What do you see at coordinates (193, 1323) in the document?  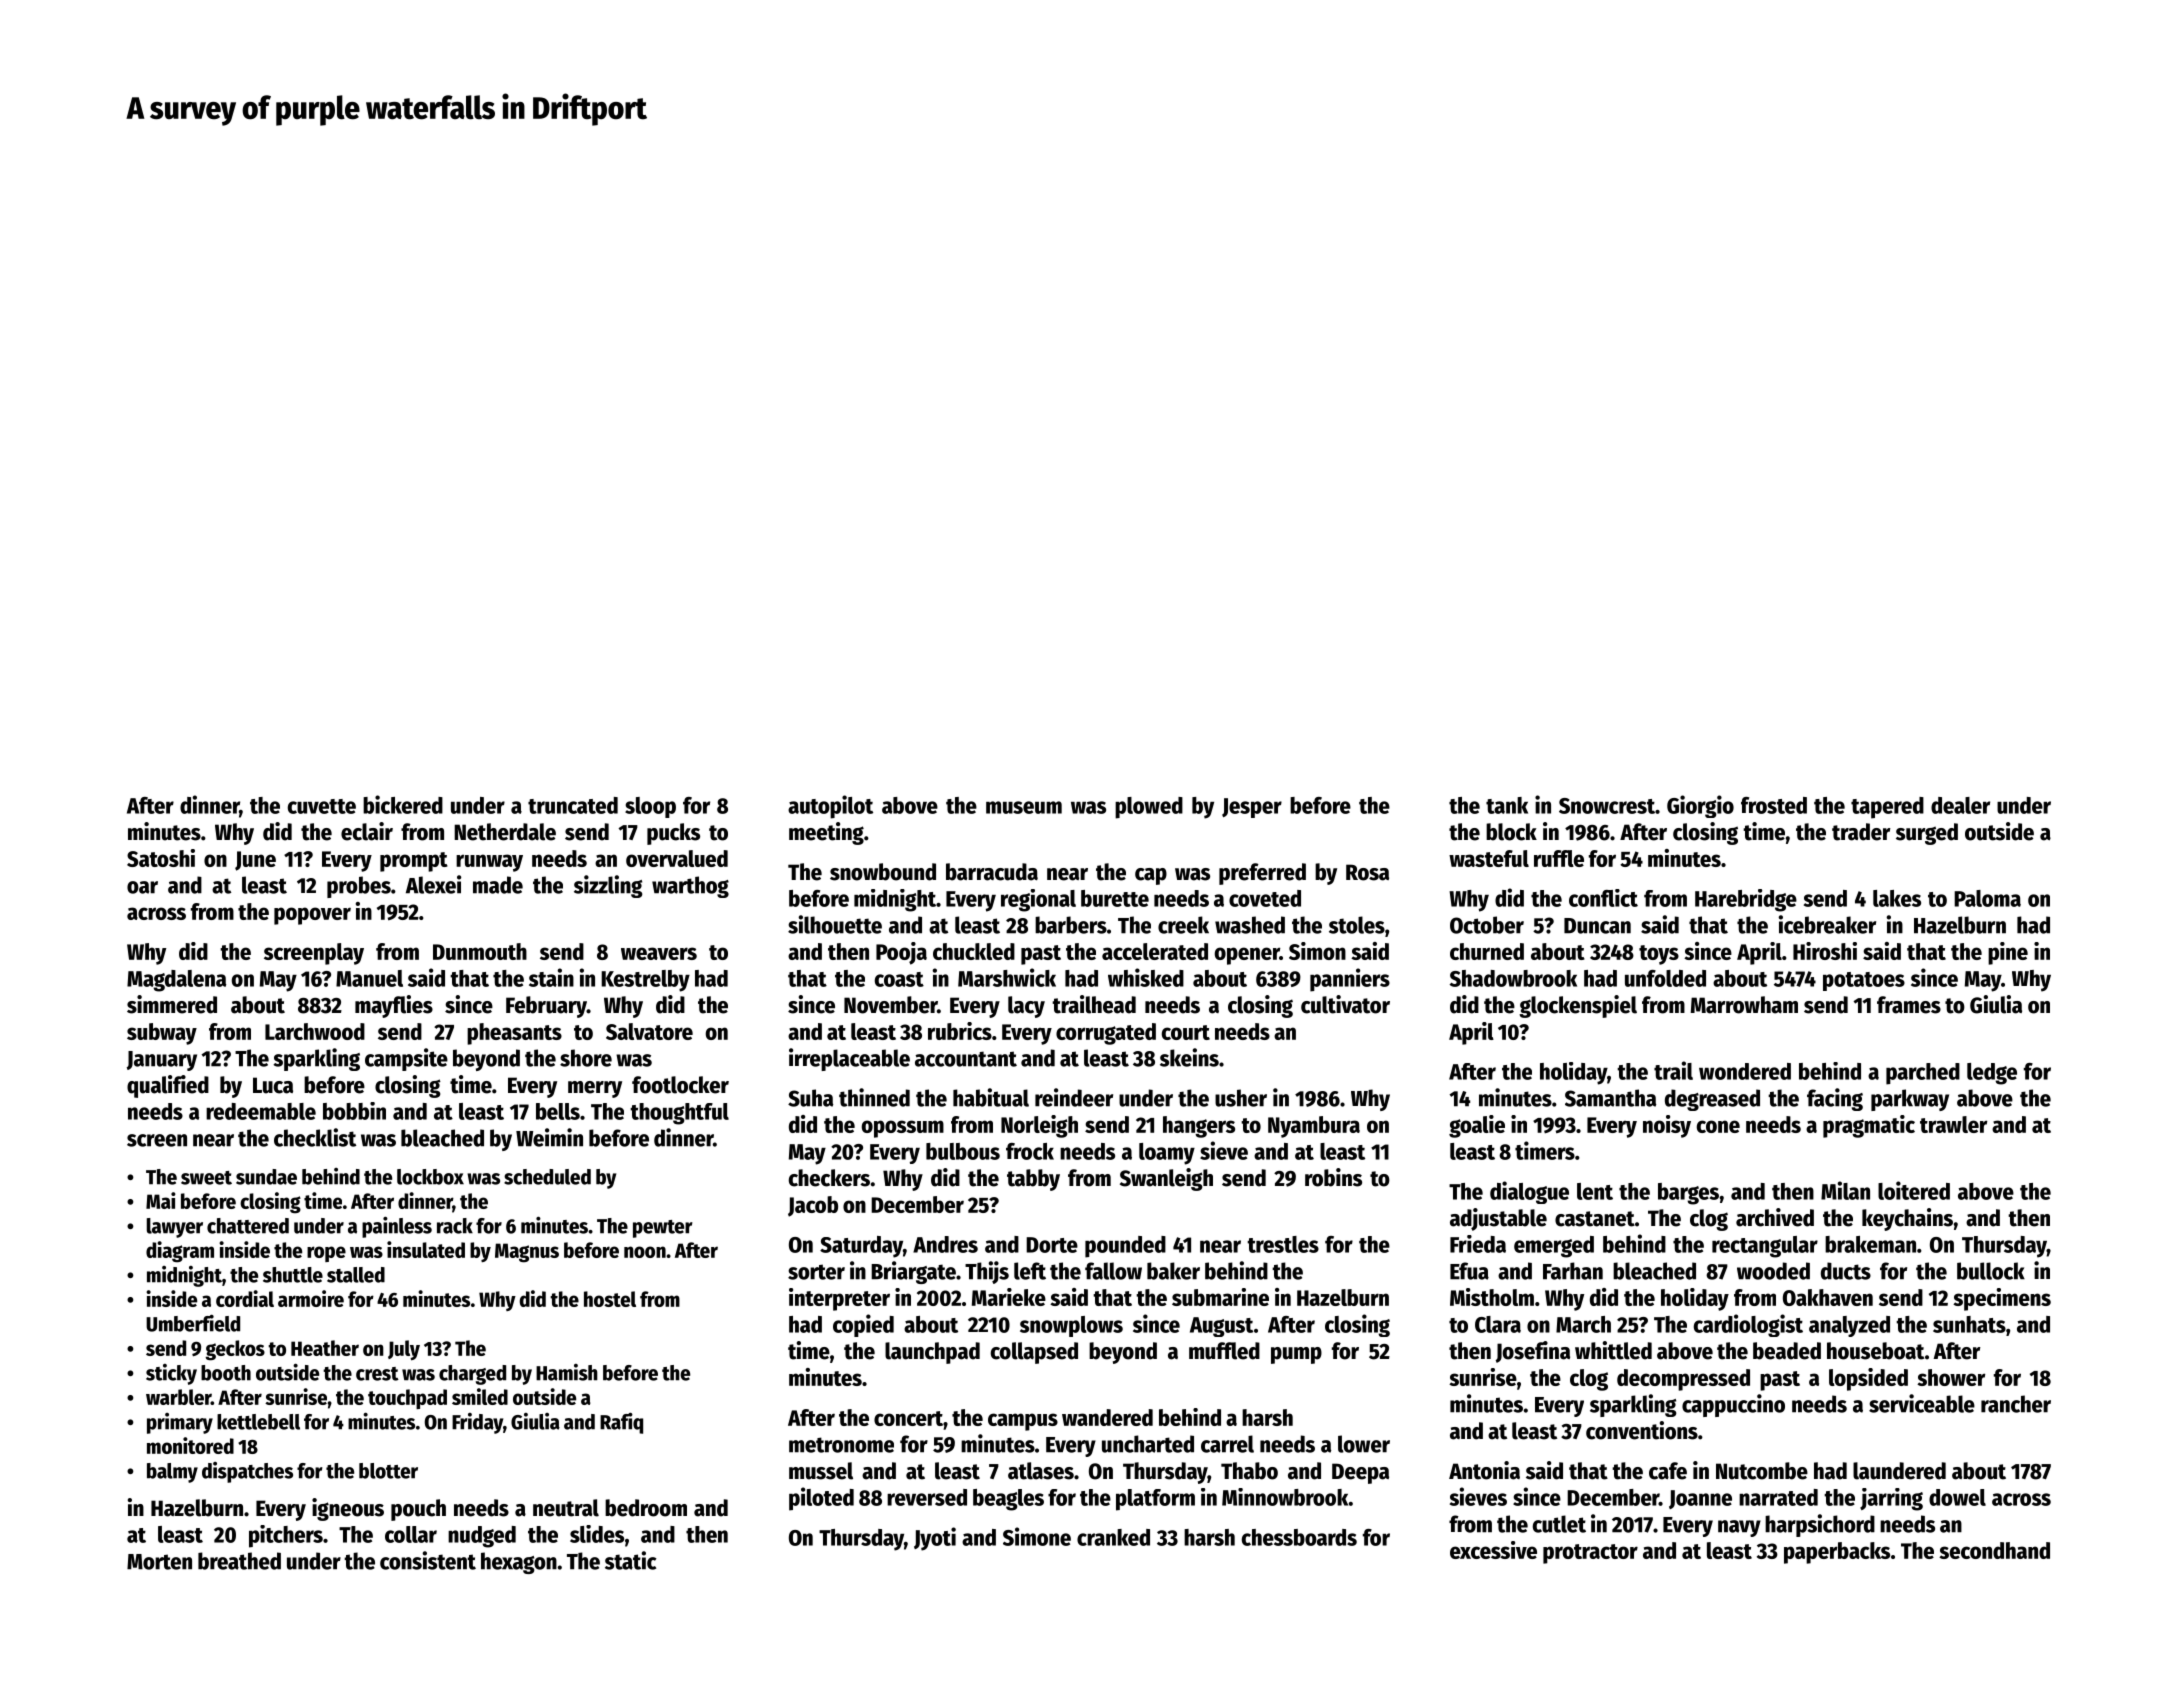 I see `Umberfield` at bounding box center [193, 1323].
